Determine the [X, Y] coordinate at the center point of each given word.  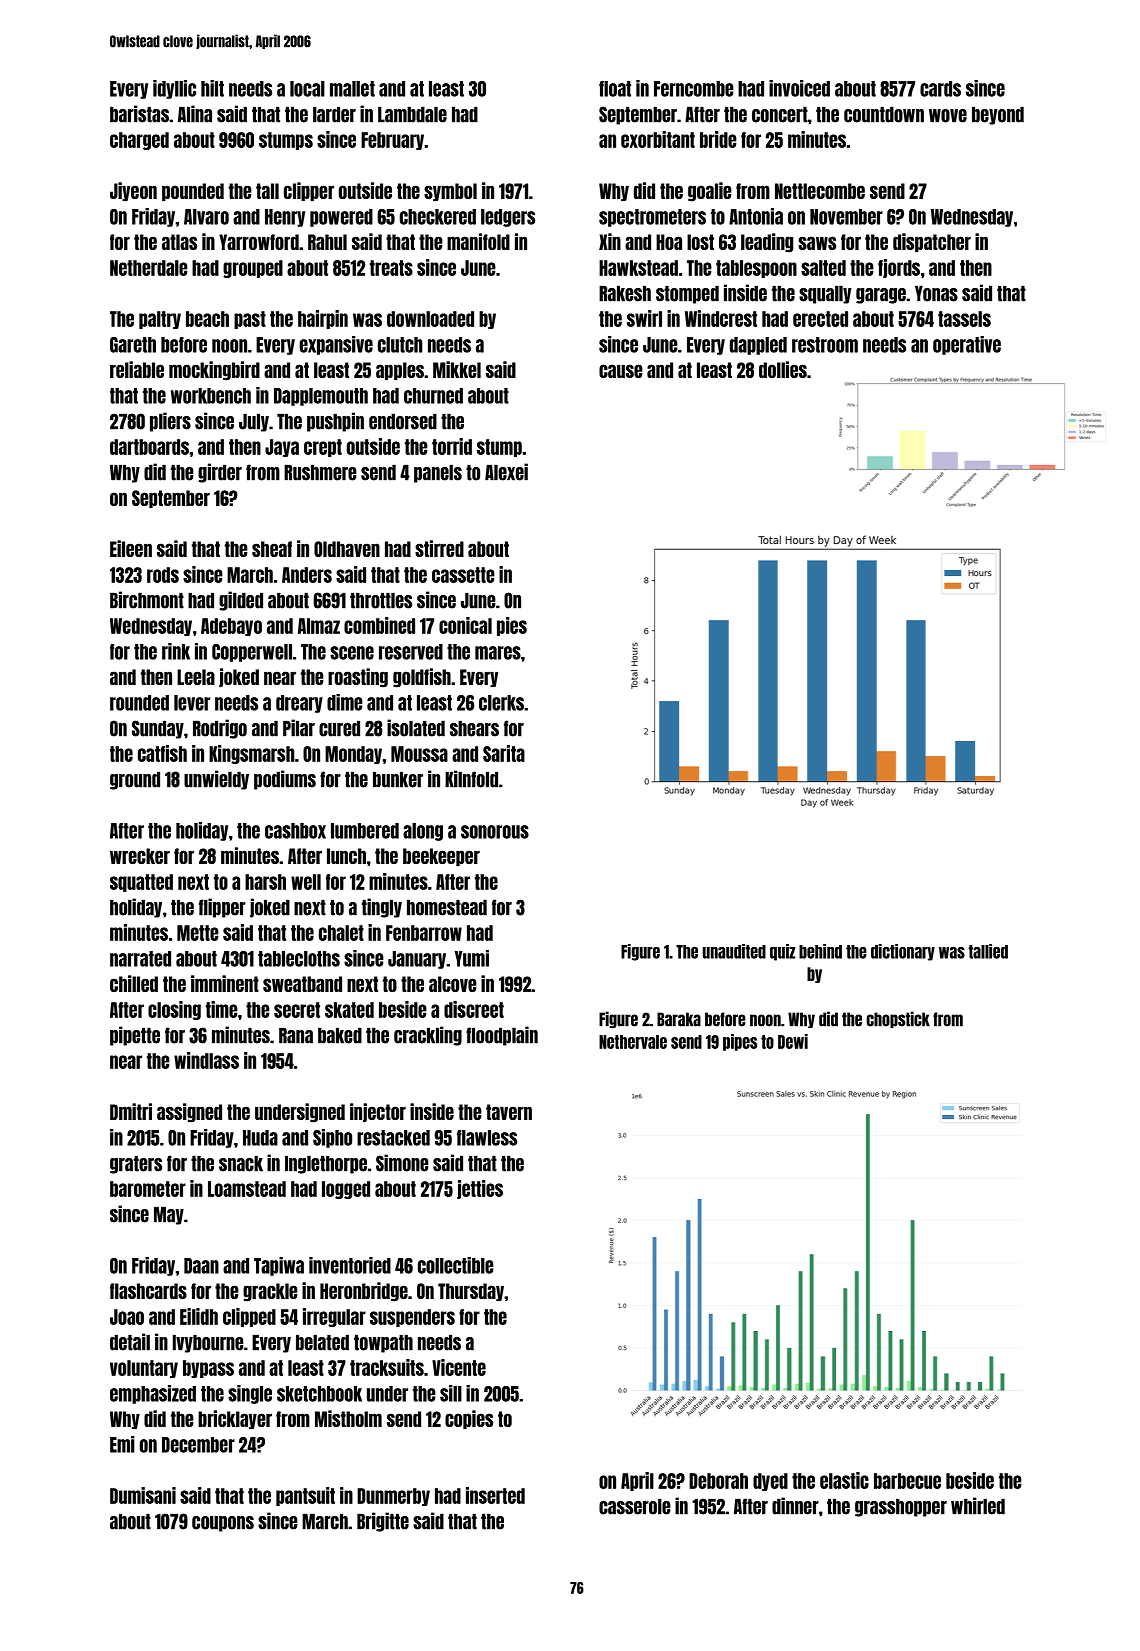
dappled [758, 346]
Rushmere [320, 473]
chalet [341, 933]
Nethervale [633, 1042]
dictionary [903, 952]
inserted [495, 1495]
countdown [884, 115]
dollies [783, 369]
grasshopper [901, 1508]
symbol [450, 192]
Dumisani [143, 1495]
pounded [193, 192]
